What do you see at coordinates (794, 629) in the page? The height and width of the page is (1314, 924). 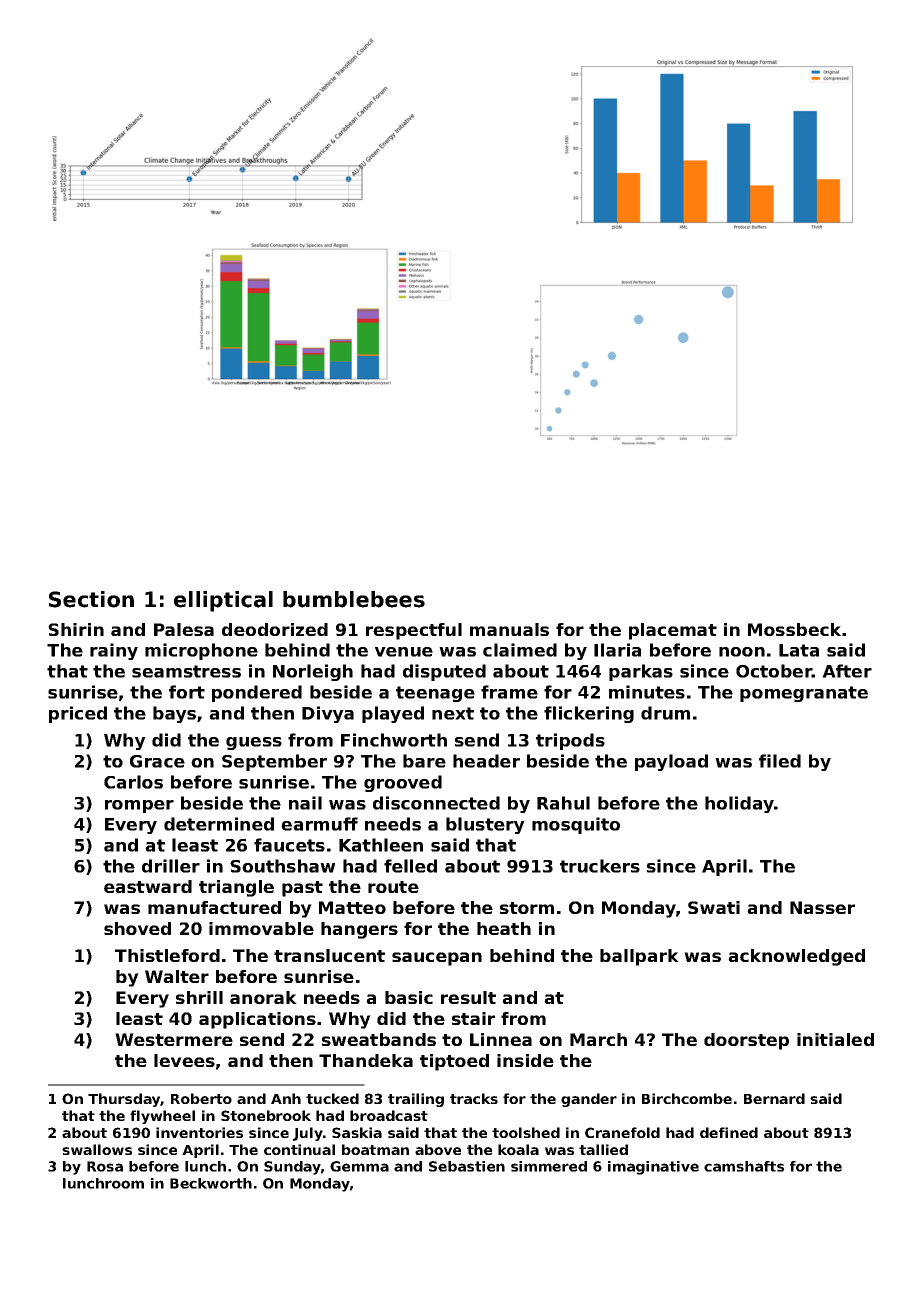 I see `Mossbeck` at bounding box center [794, 629].
